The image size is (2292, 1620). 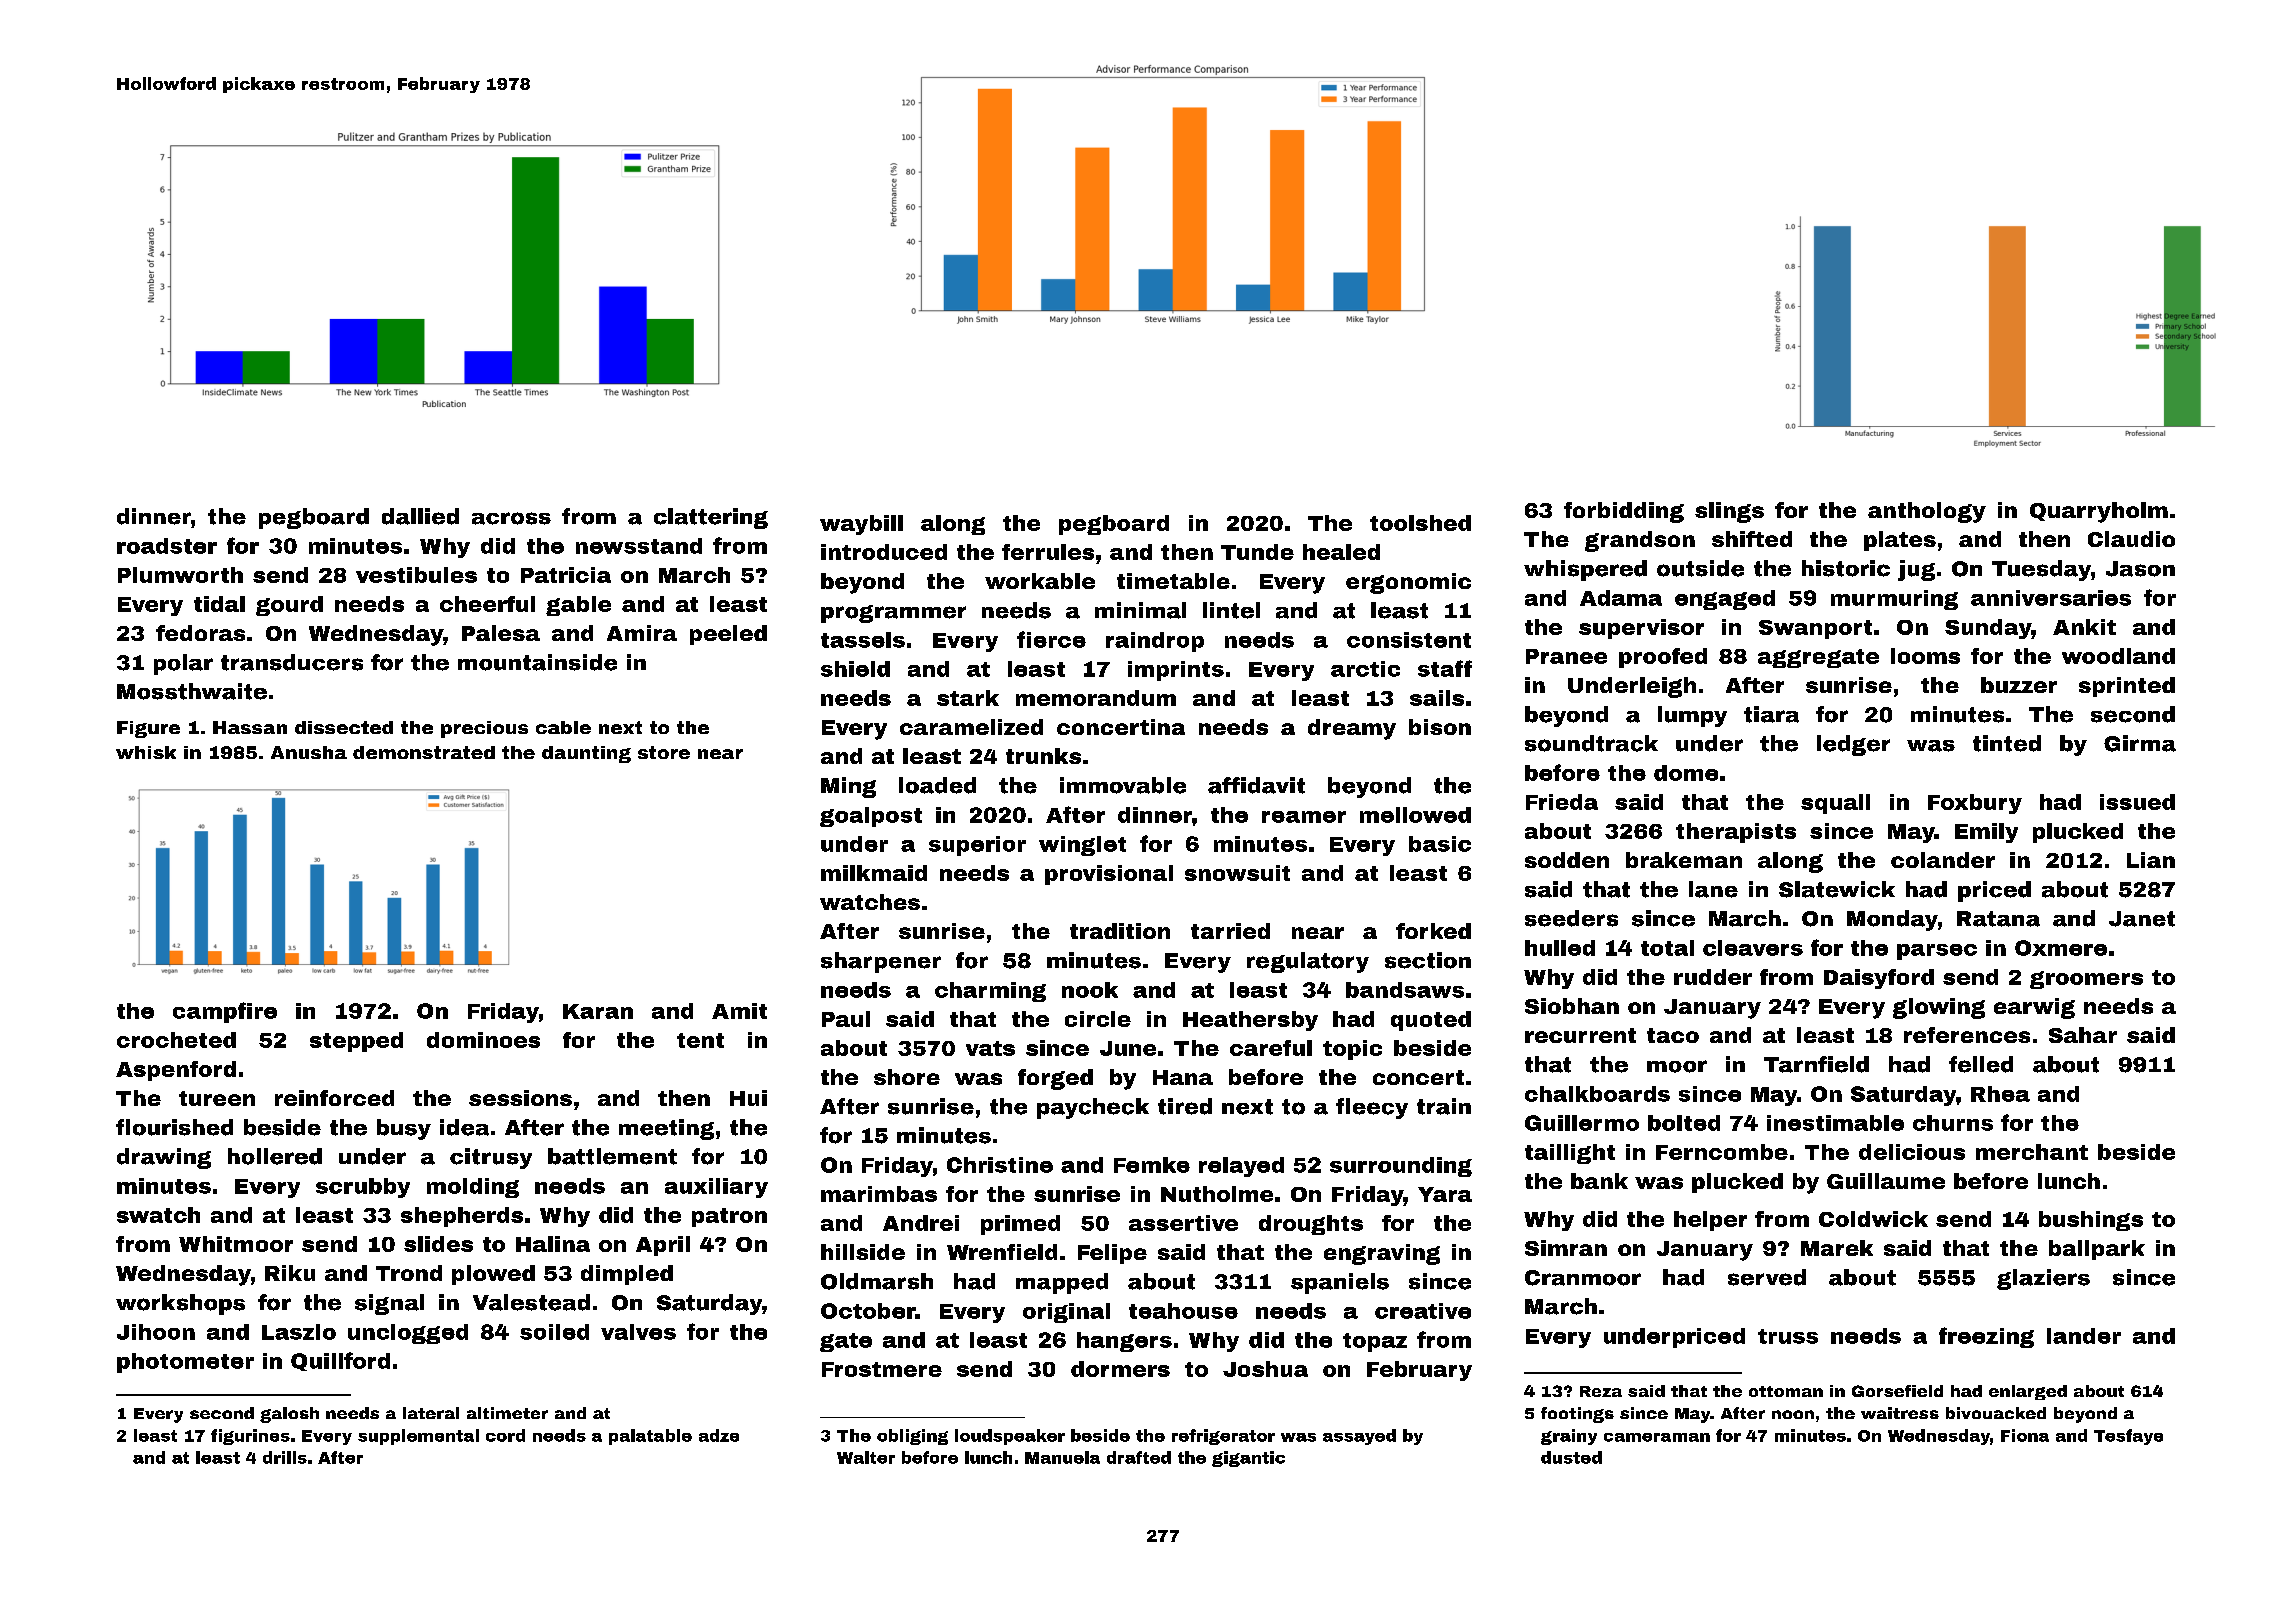 I want to click on Plumworth, so click(x=180, y=575).
